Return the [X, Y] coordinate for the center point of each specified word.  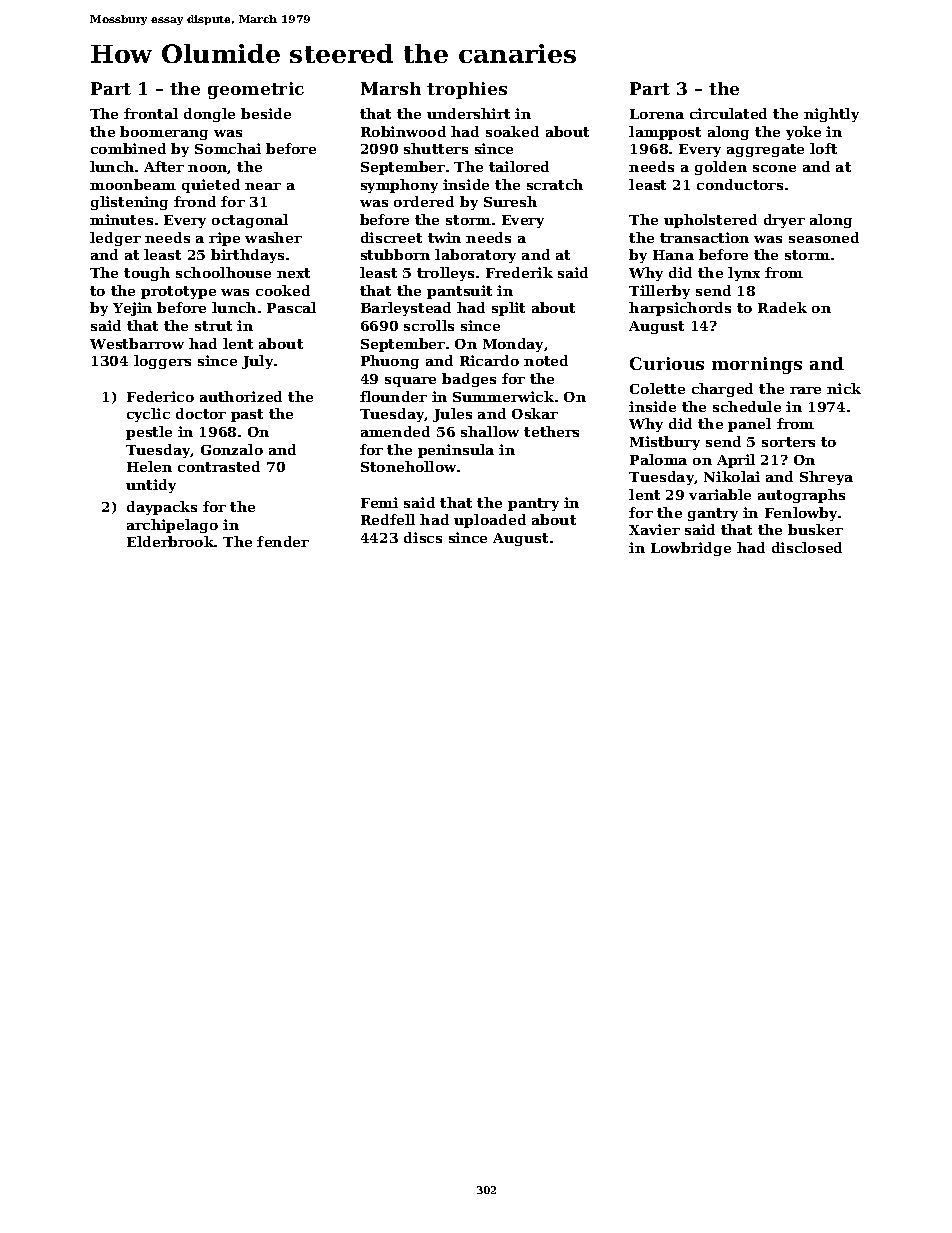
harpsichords [680, 309]
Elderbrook [171, 541]
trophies [467, 90]
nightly [831, 115]
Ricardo [489, 360]
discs [423, 537]
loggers [162, 362]
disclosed [807, 547]
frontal [151, 113]
